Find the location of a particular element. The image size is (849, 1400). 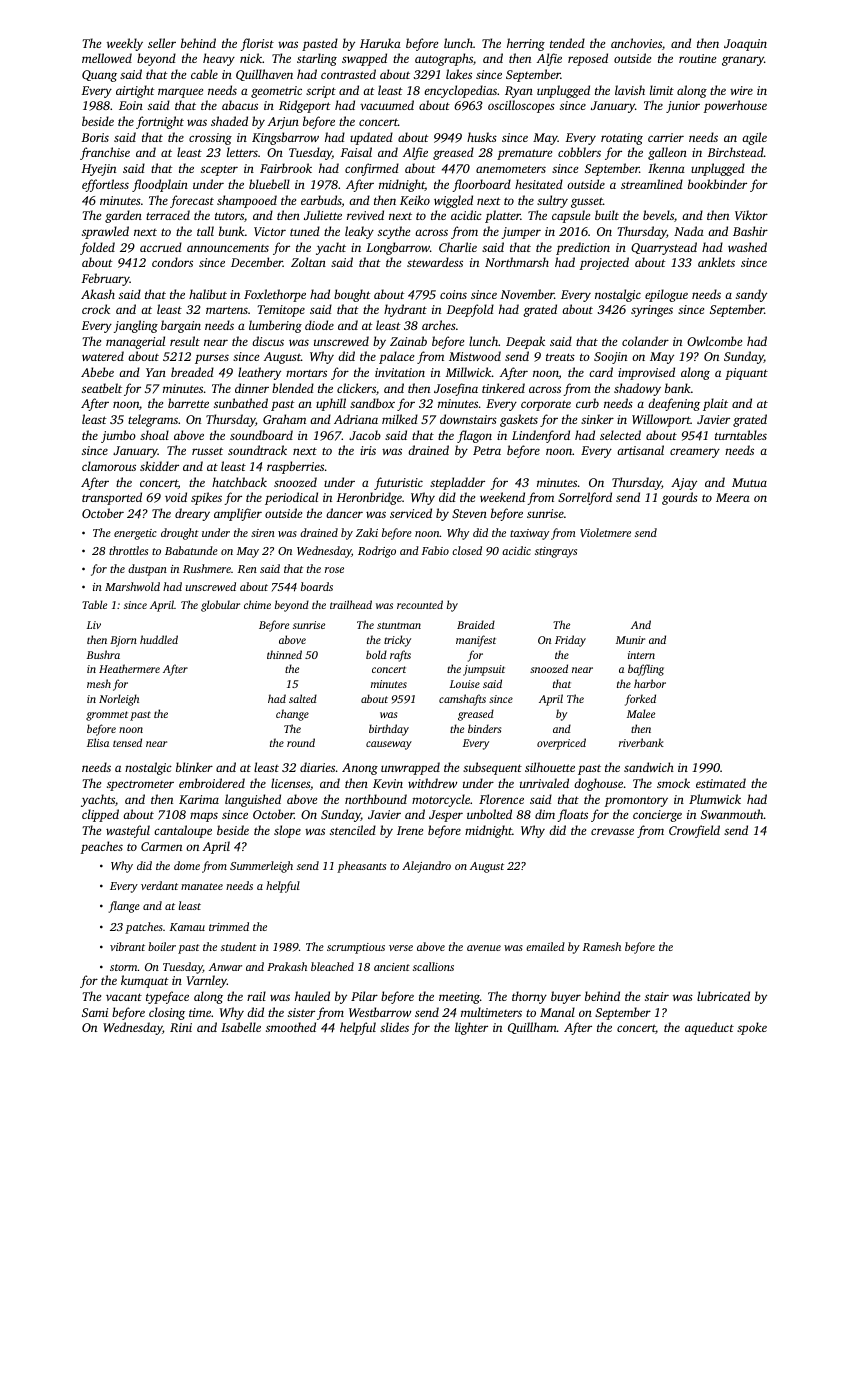

Bashir is located at coordinates (750, 231).
